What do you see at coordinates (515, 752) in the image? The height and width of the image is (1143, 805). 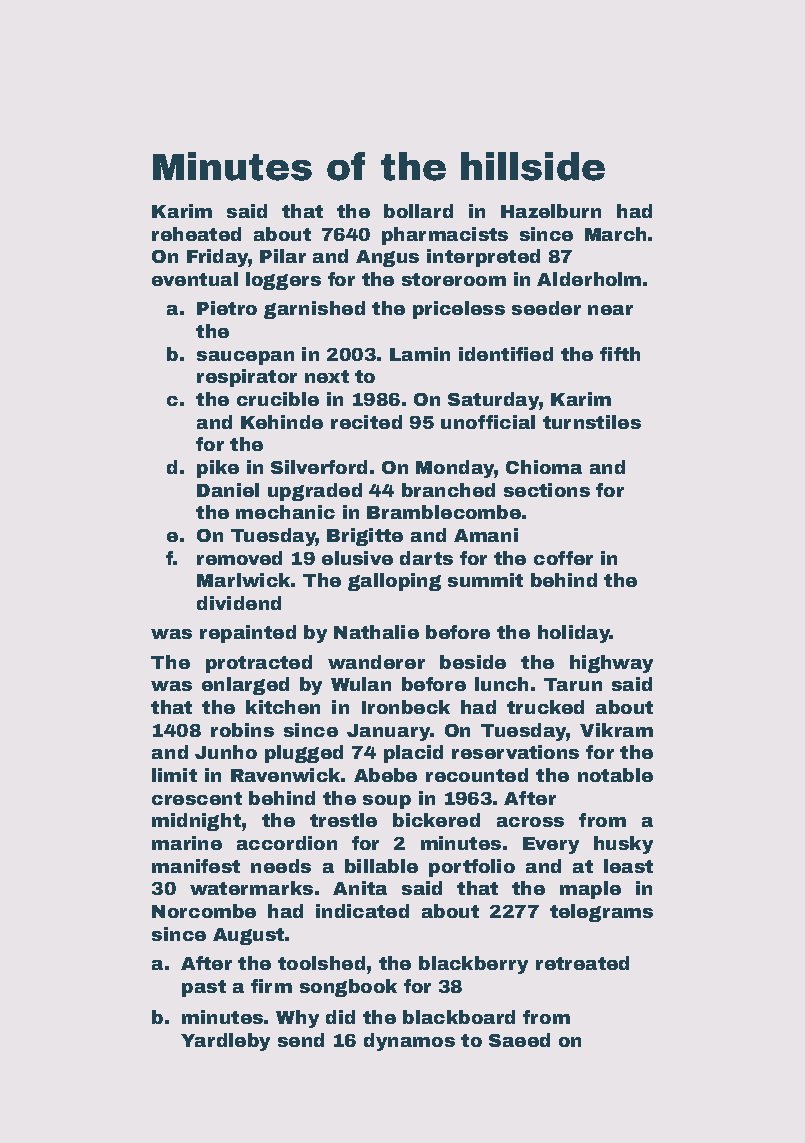 I see `reservations` at bounding box center [515, 752].
